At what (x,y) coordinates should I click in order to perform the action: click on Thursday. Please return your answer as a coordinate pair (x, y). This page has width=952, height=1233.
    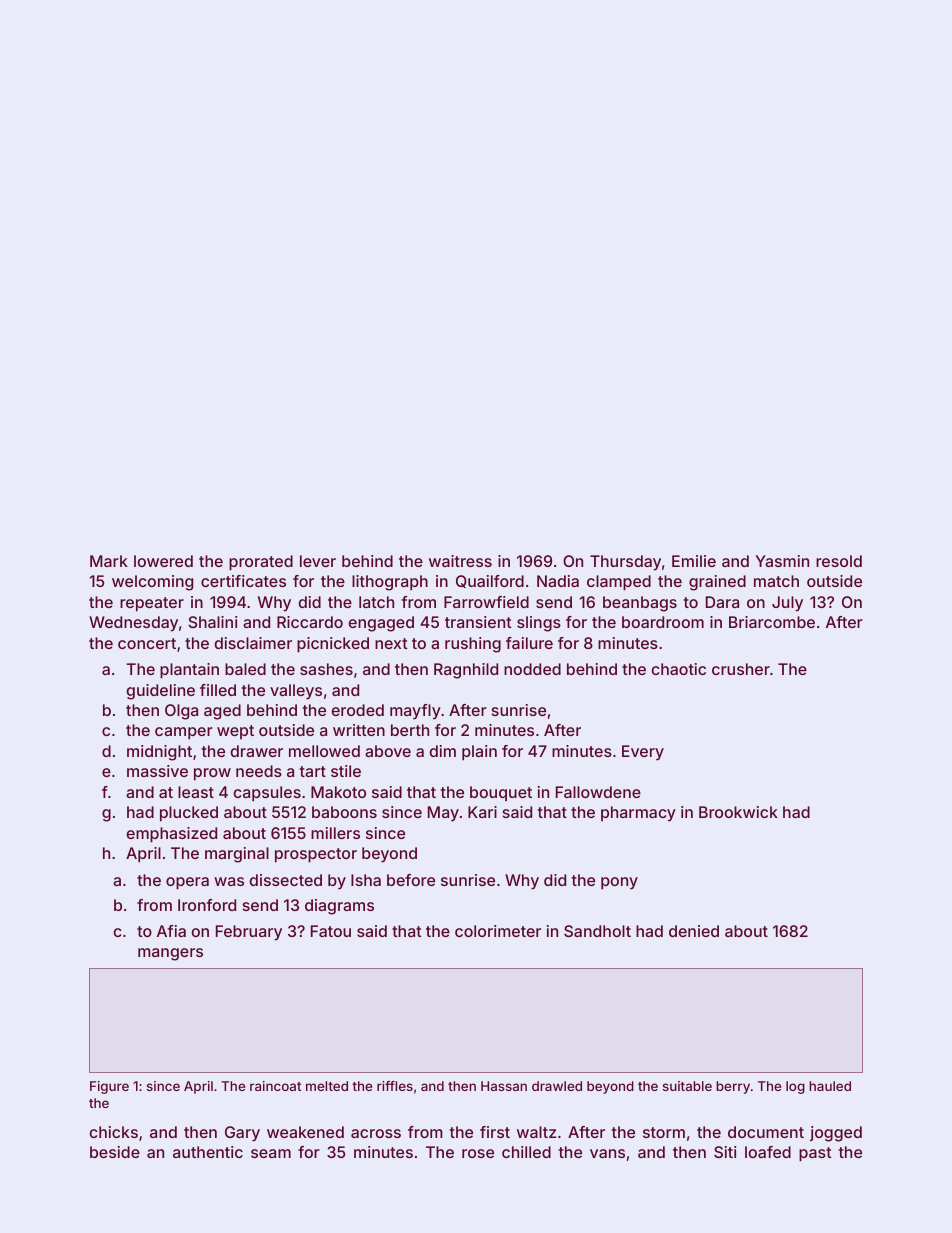
    Looking at the image, I should click on (625, 563).
